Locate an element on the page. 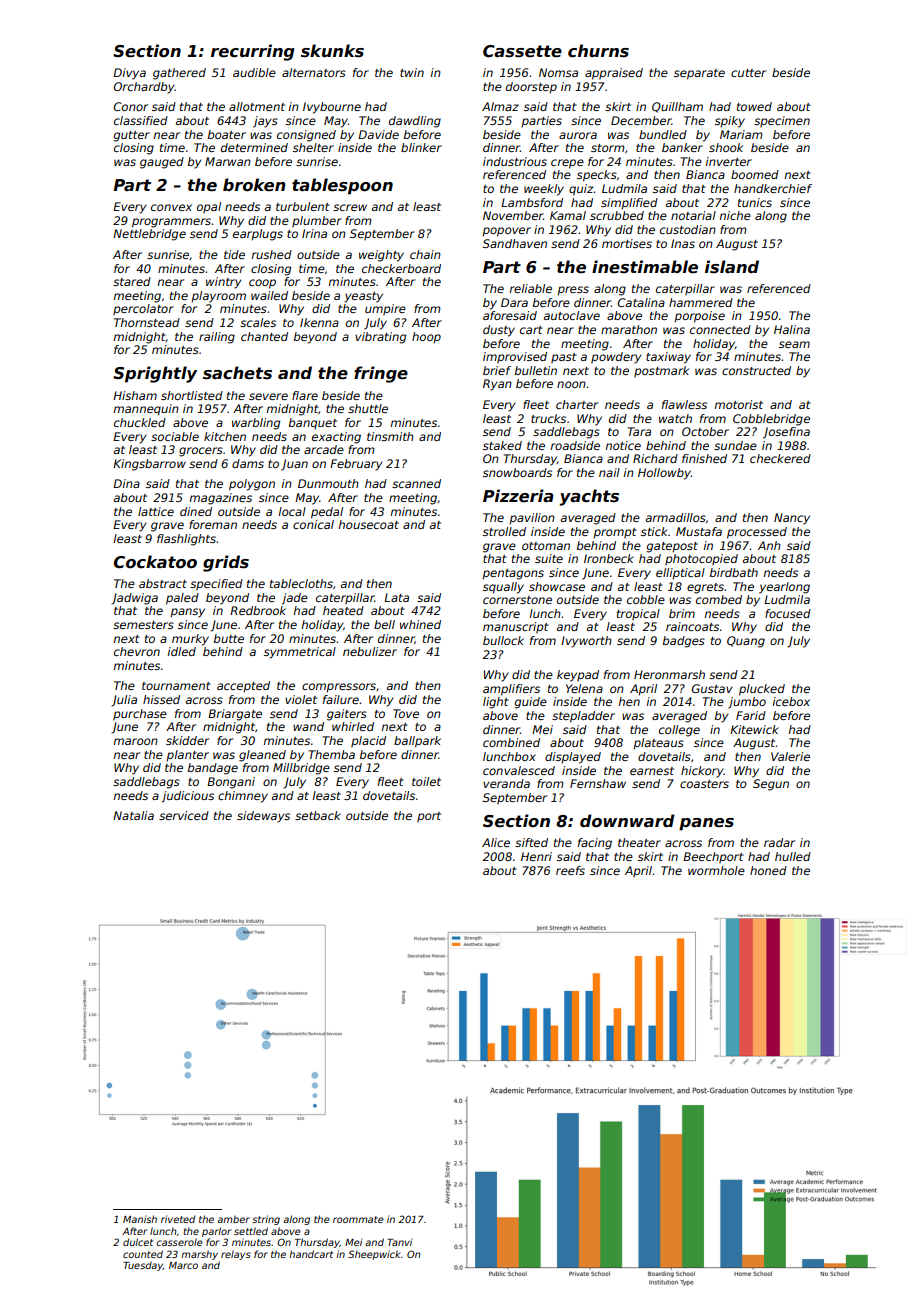  combined is located at coordinates (511, 742).
